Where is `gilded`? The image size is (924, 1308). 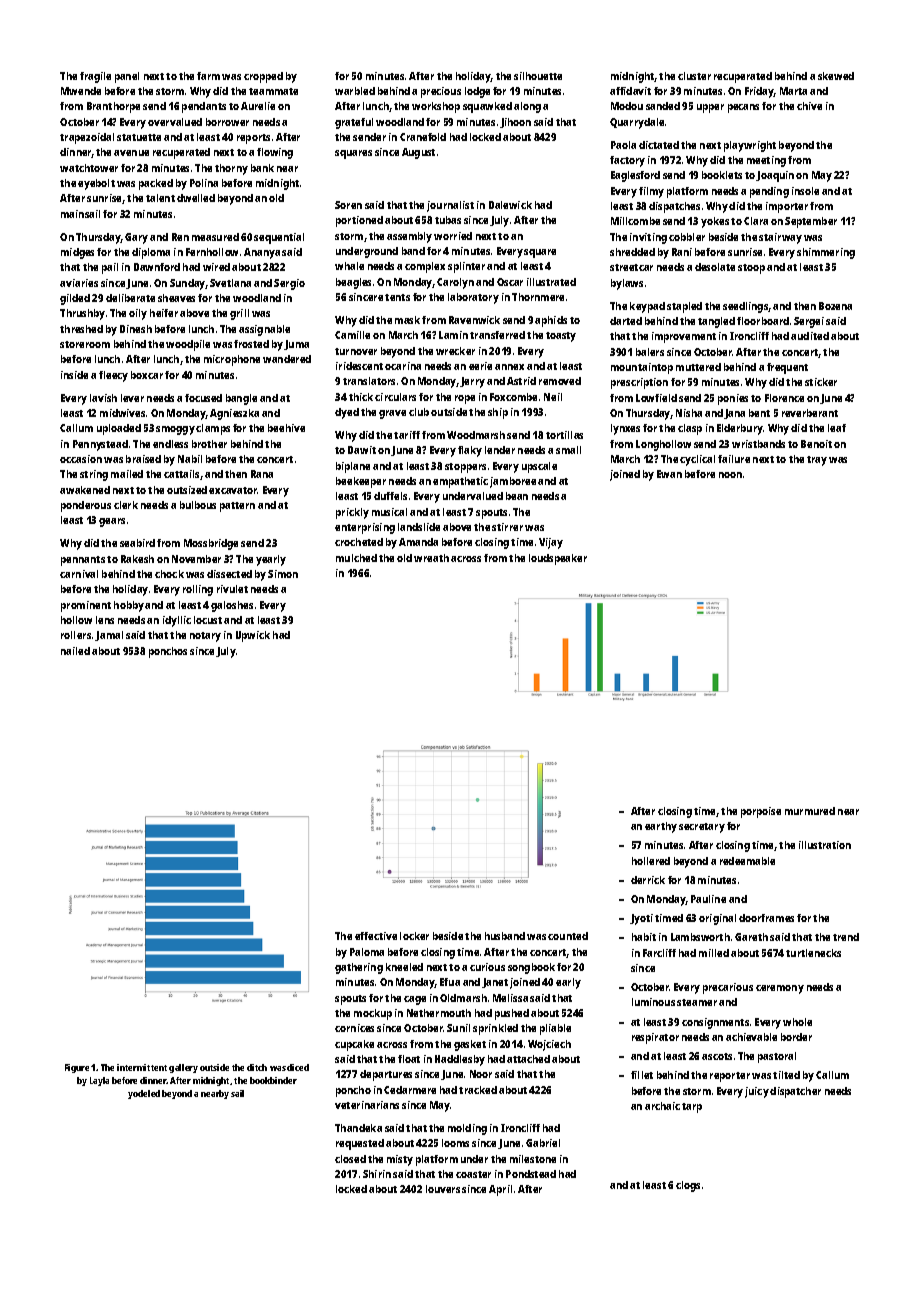
gilded is located at coordinates (75, 299).
